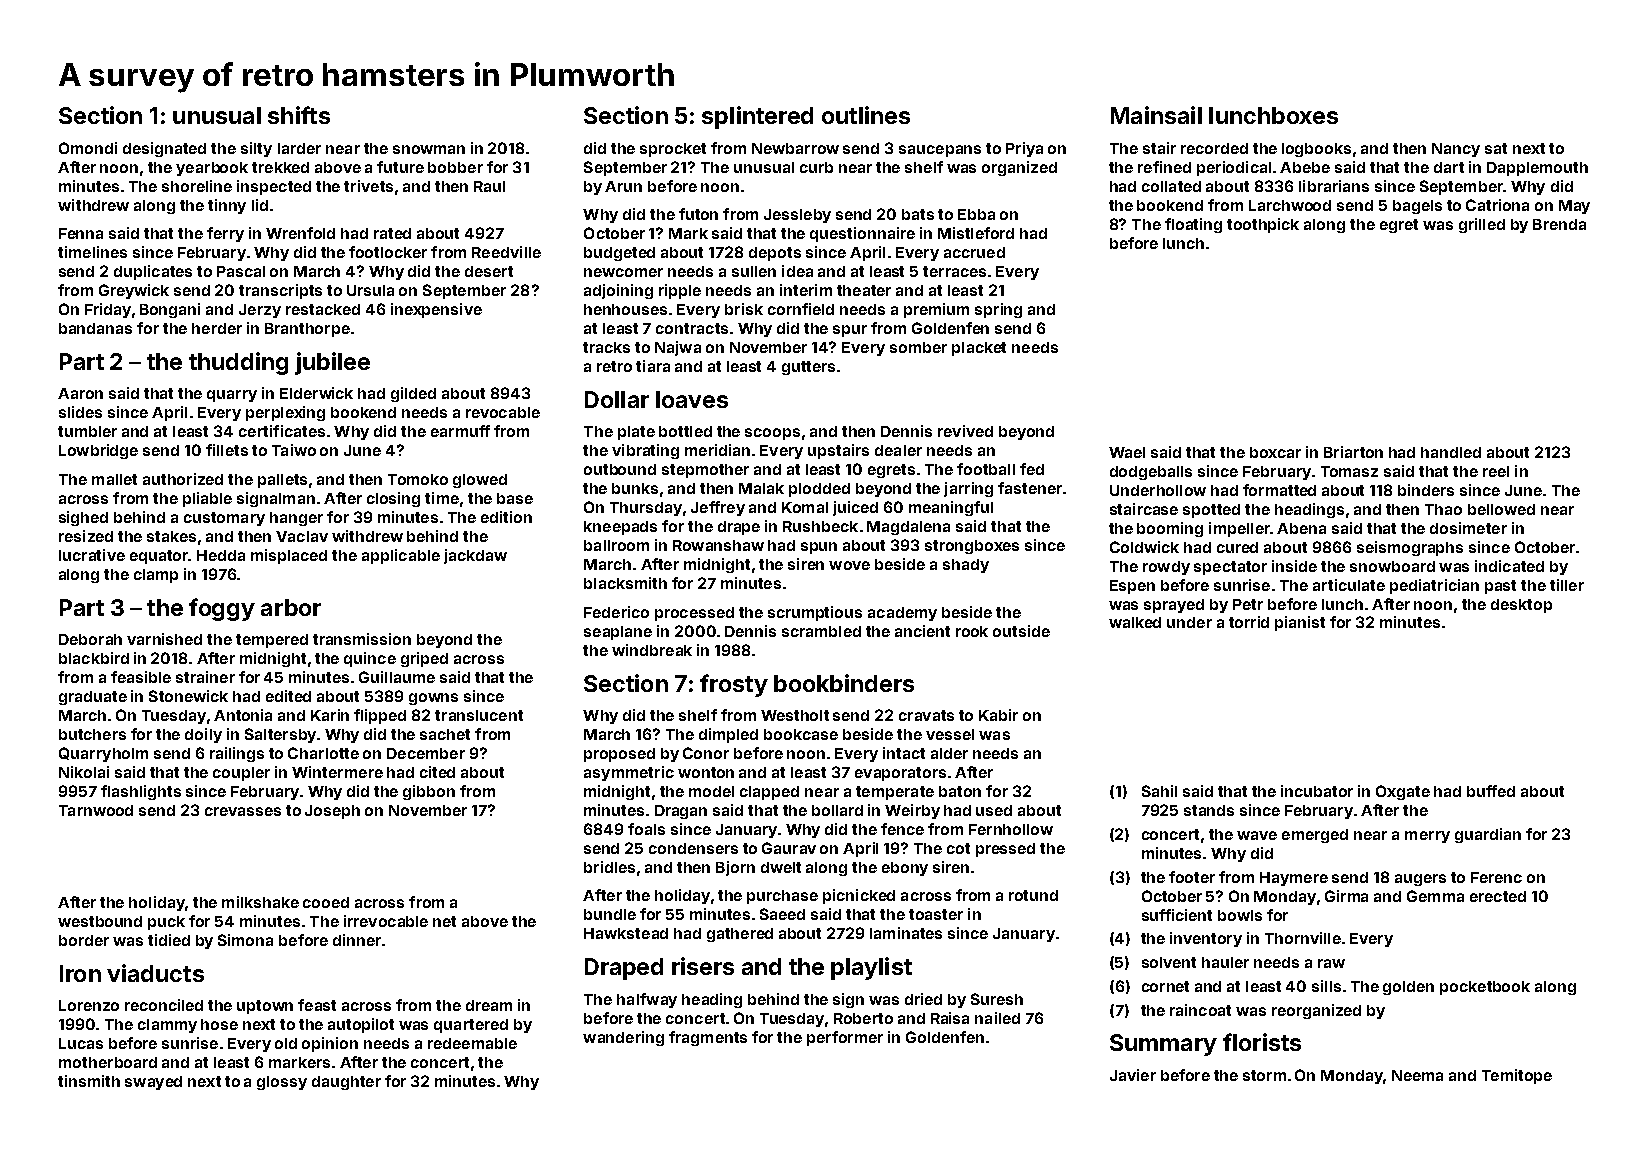 This screenshot has width=1651, height=1168. Describe the element at coordinates (1574, 207) in the screenshot. I see `May` at that location.
